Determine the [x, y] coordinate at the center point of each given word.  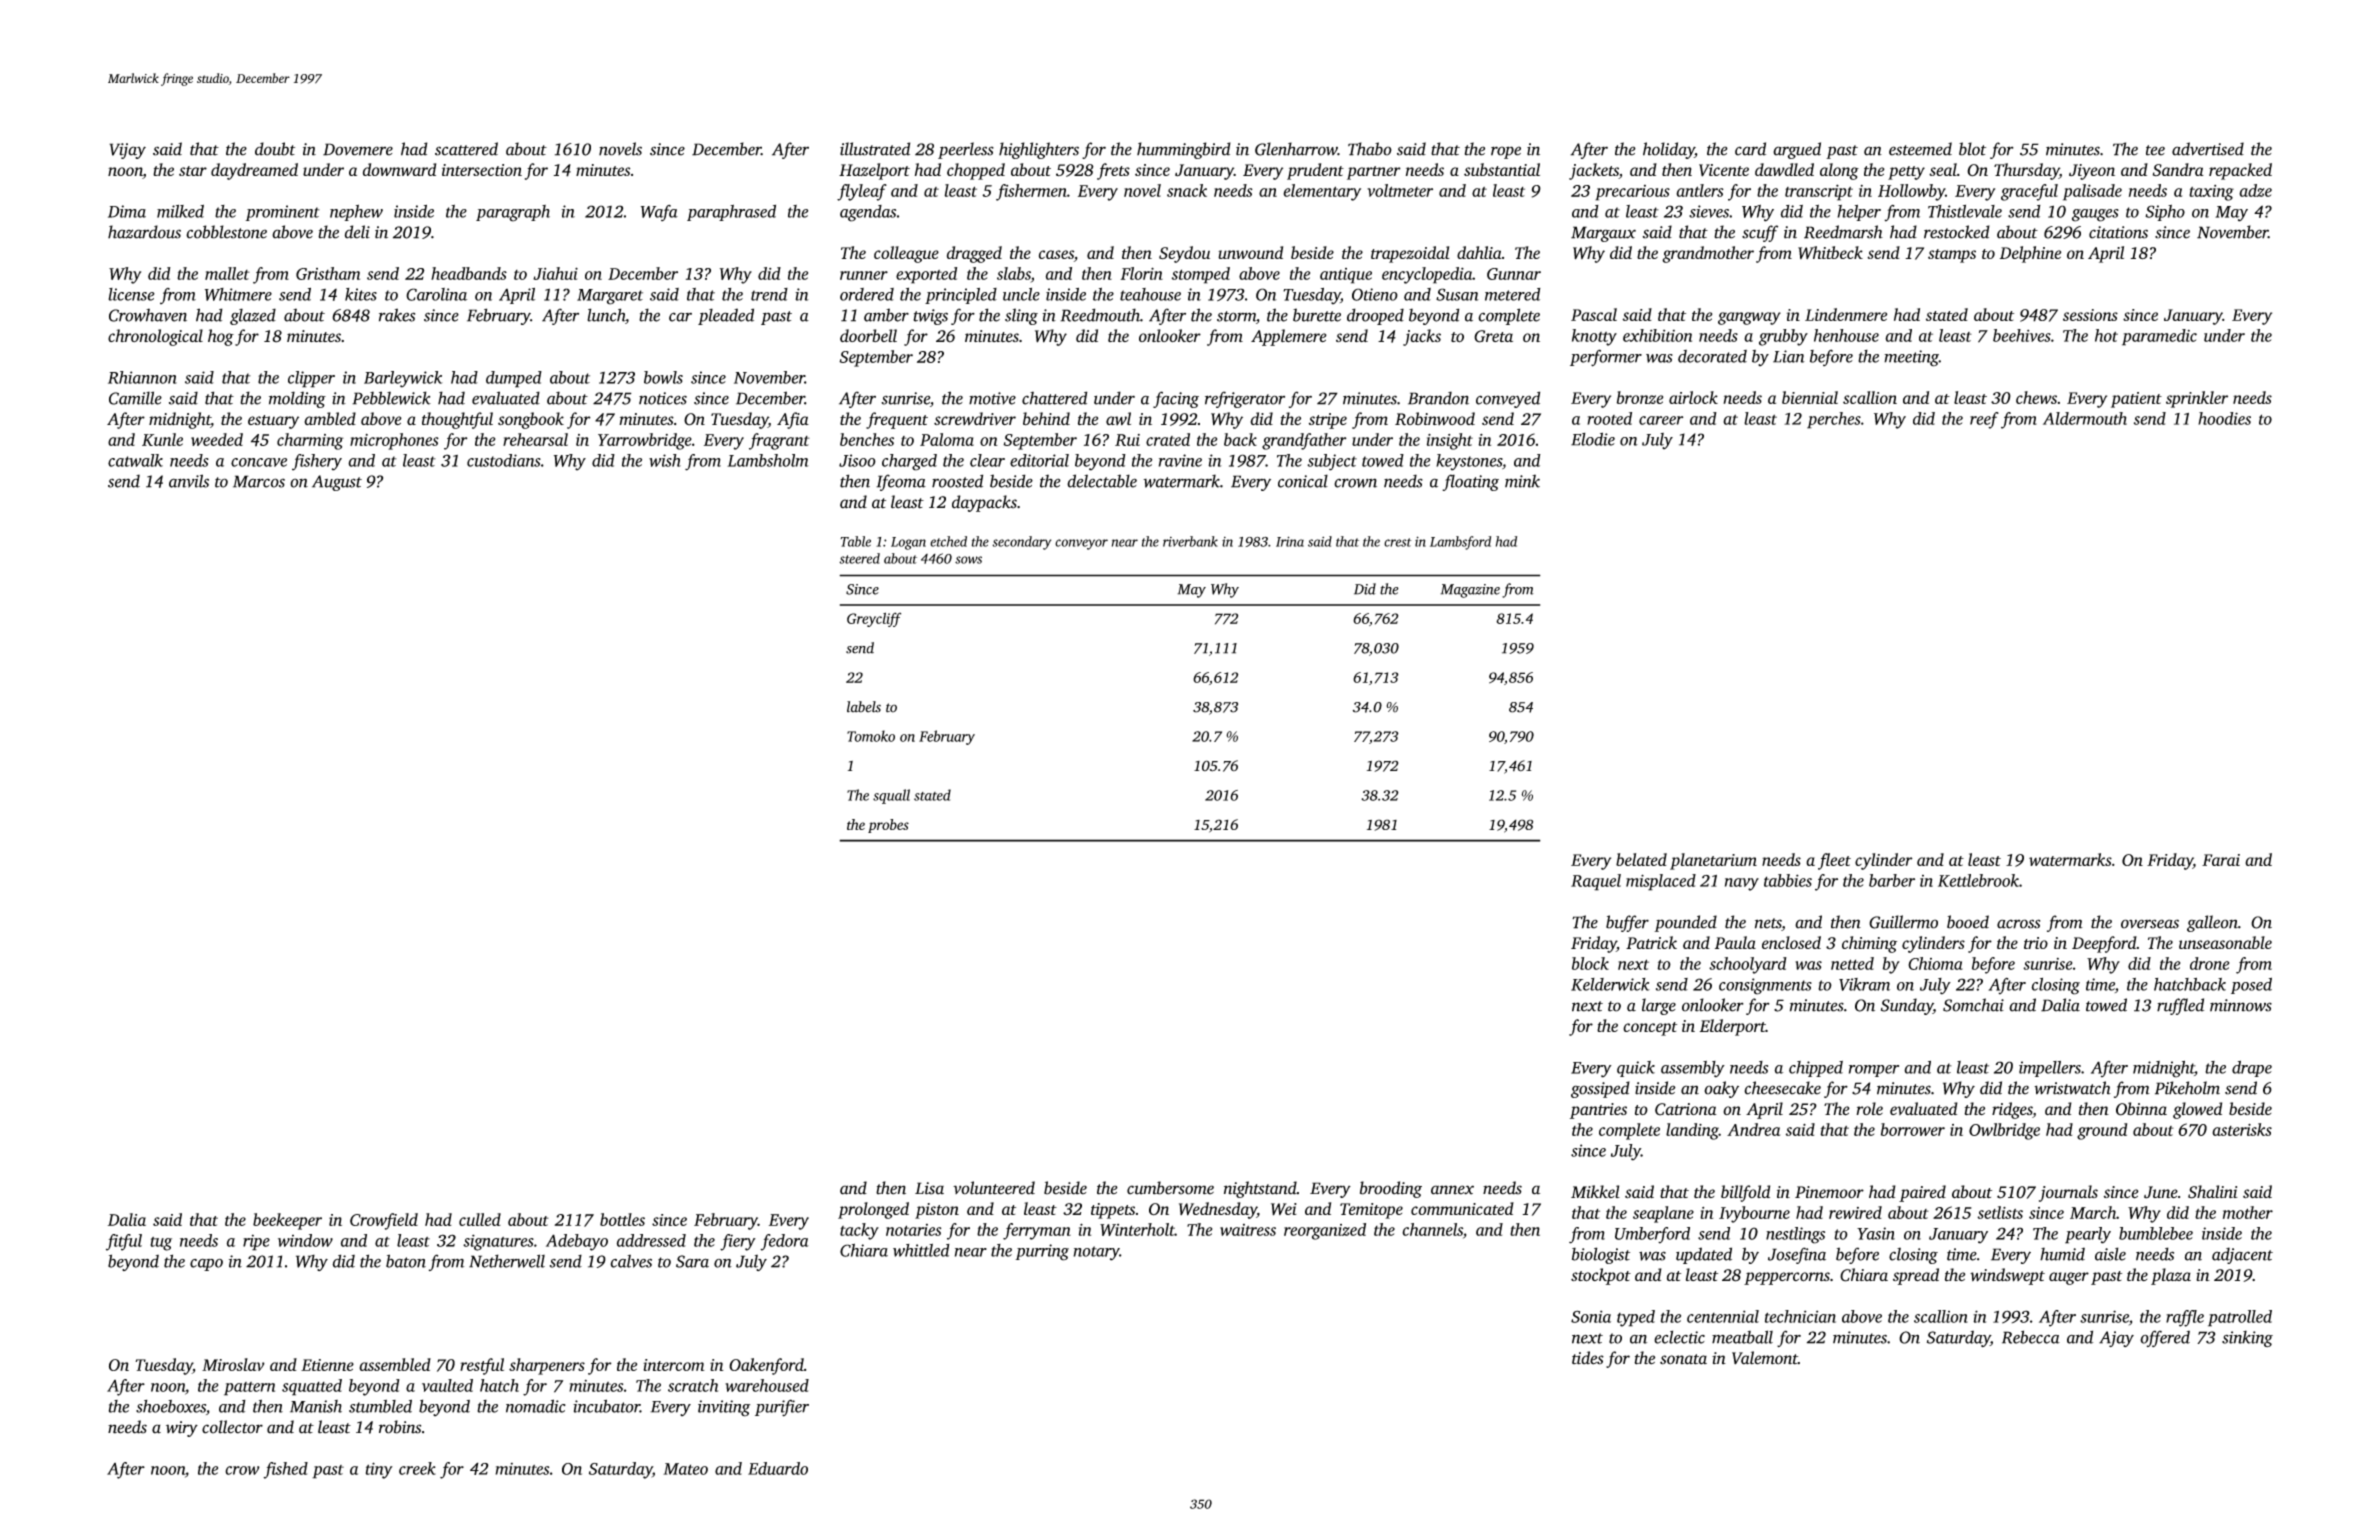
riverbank [1190, 541]
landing [1692, 1131]
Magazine [1470, 591]
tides [1588, 1358]
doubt [275, 149]
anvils [189, 481]
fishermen [1031, 192]
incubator [606, 1406]
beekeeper [287, 1221]
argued [1797, 150]
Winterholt [1137, 1229]
